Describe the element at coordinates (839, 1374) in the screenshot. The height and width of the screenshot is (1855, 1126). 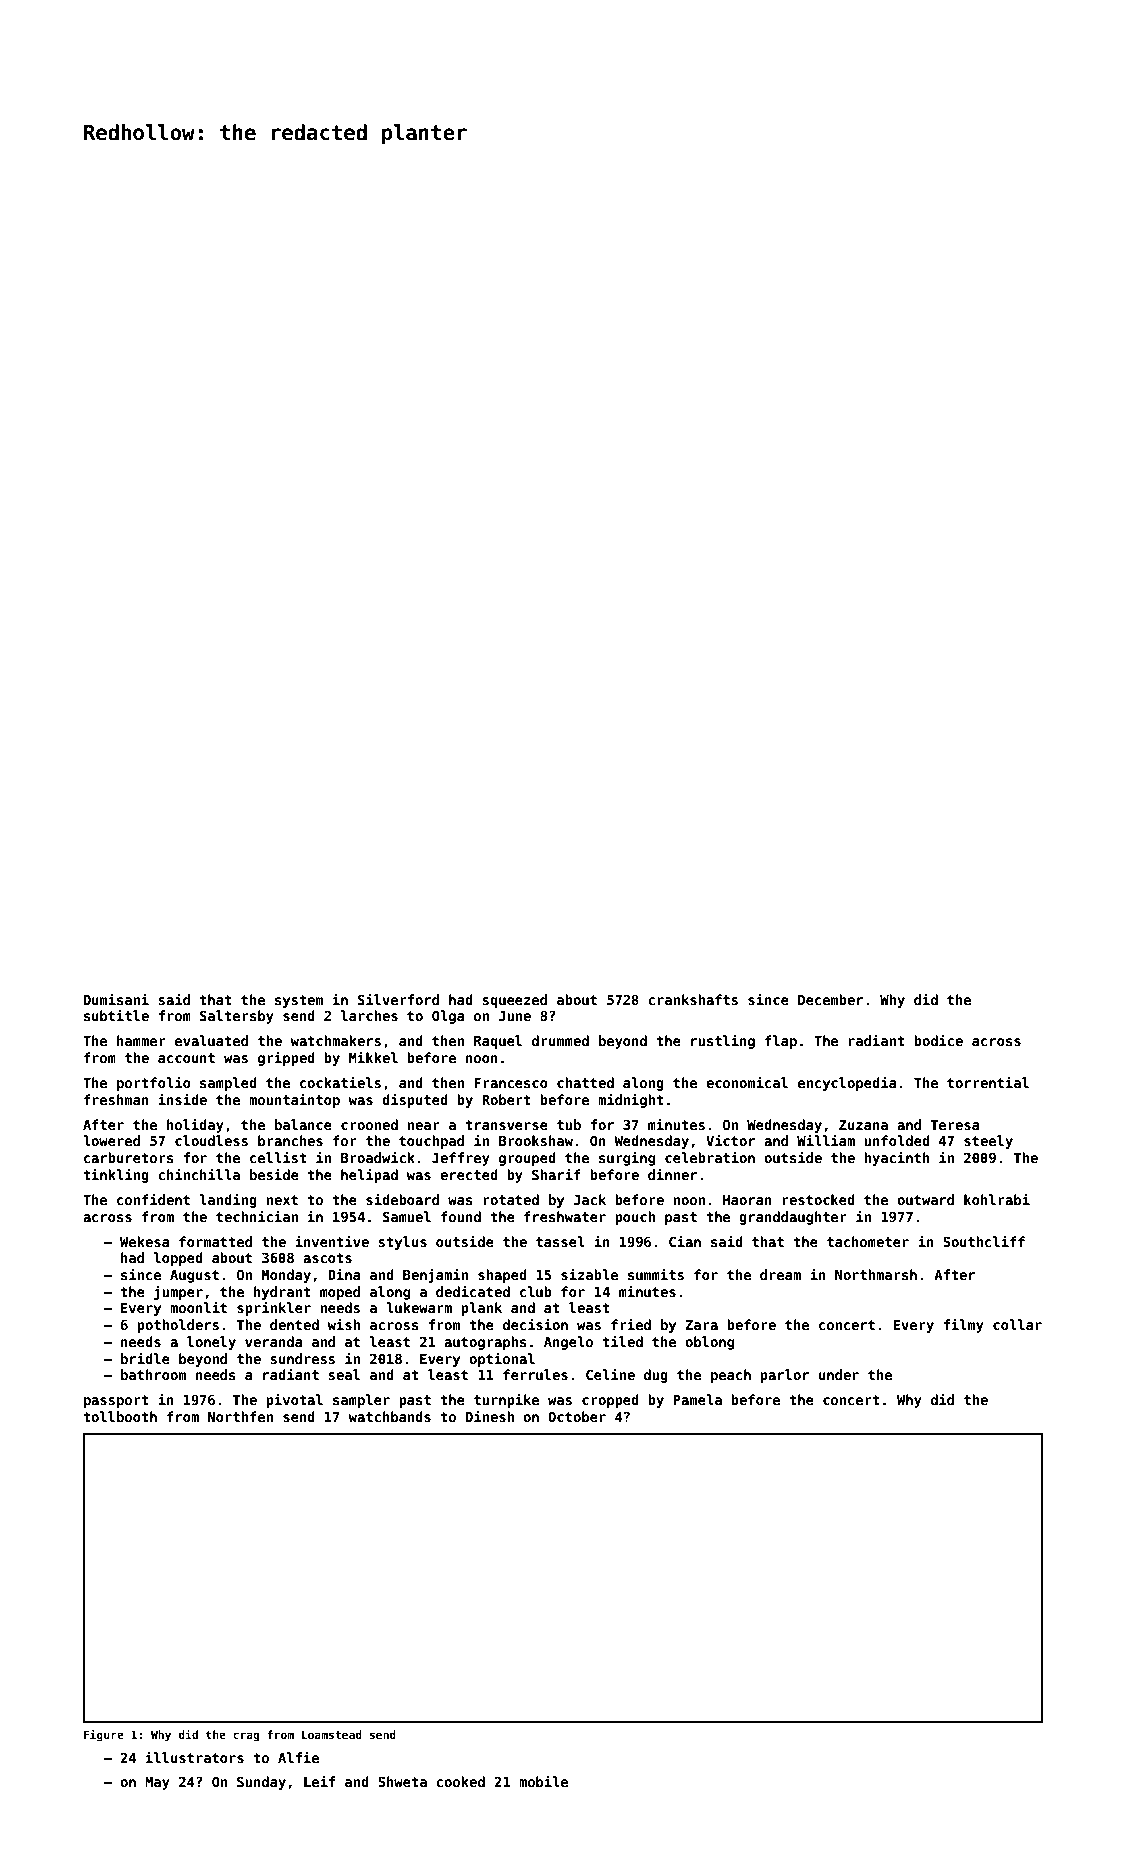
I see `under` at that location.
